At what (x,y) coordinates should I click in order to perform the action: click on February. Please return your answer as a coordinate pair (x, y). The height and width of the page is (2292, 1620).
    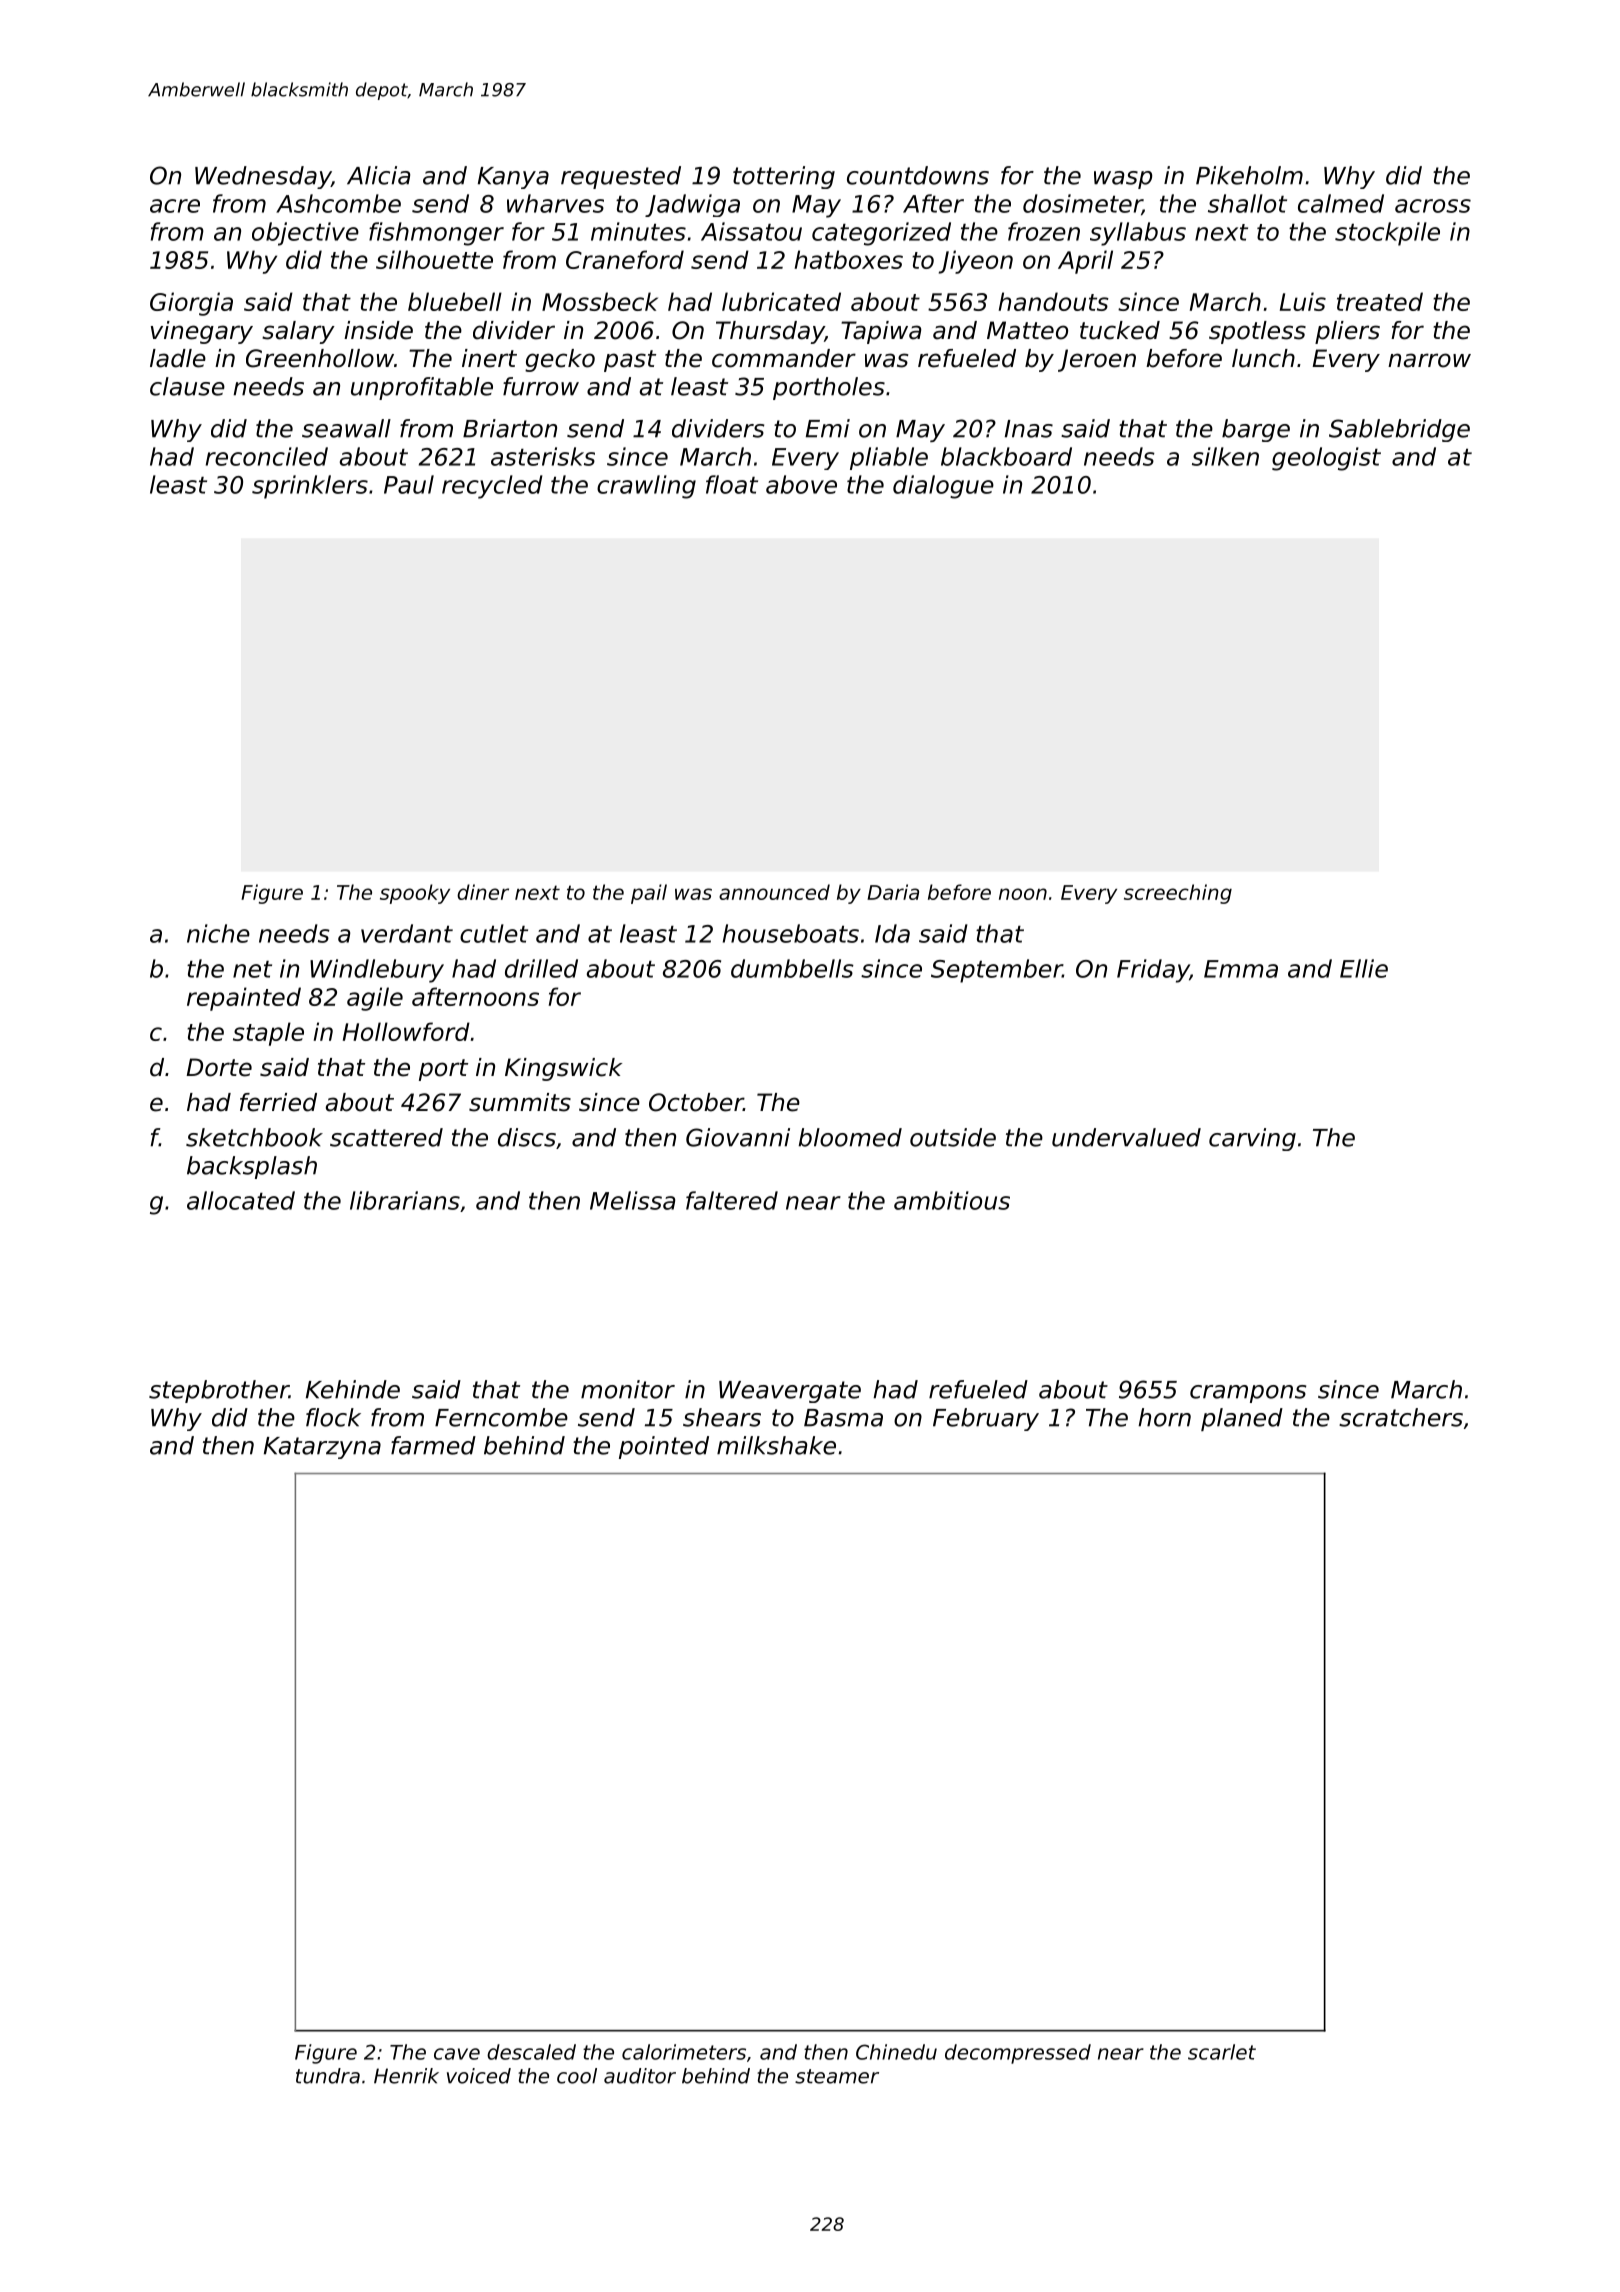
    Looking at the image, I should click on (986, 1419).
